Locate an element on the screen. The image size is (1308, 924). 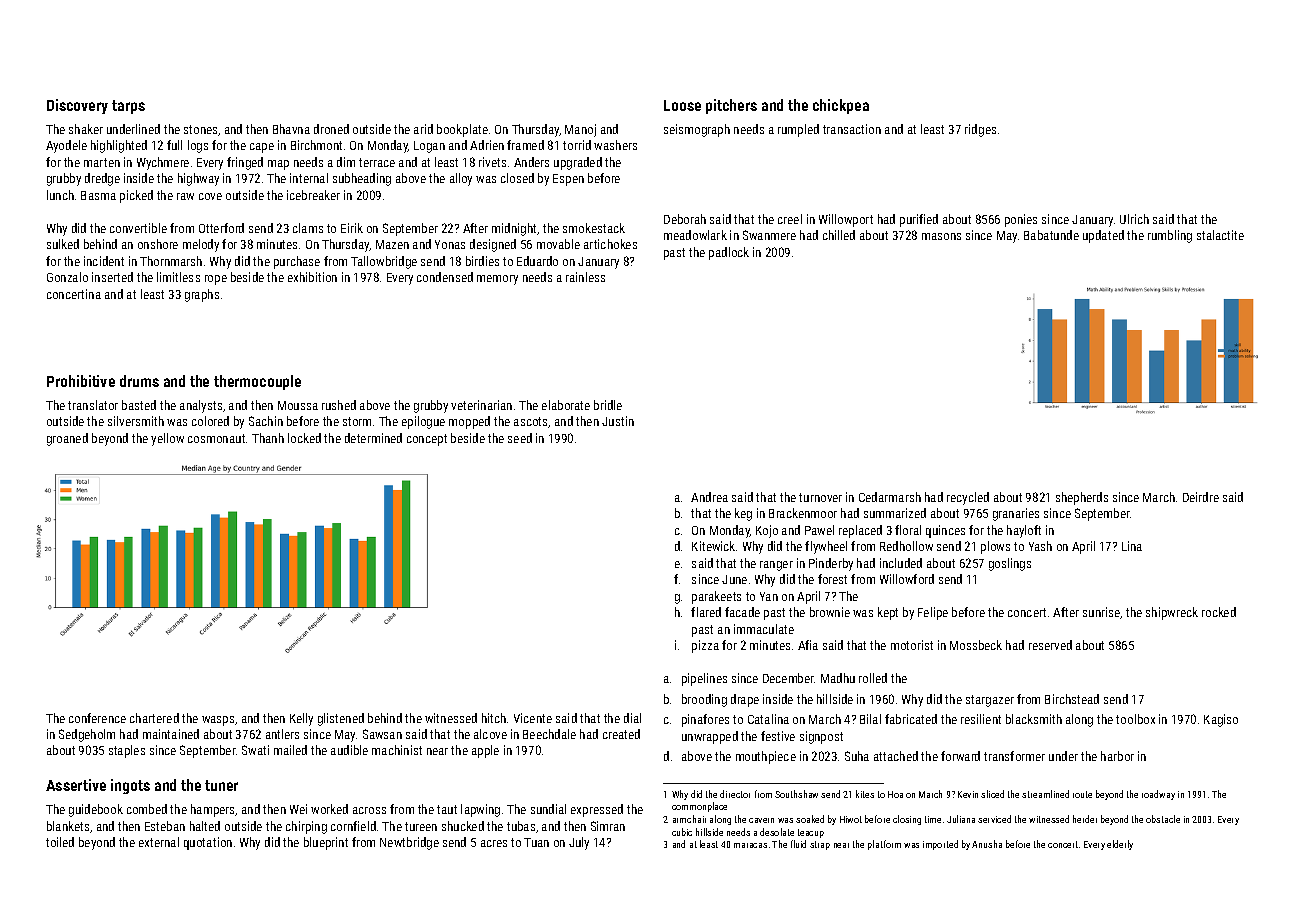
purchase is located at coordinates (297, 262).
